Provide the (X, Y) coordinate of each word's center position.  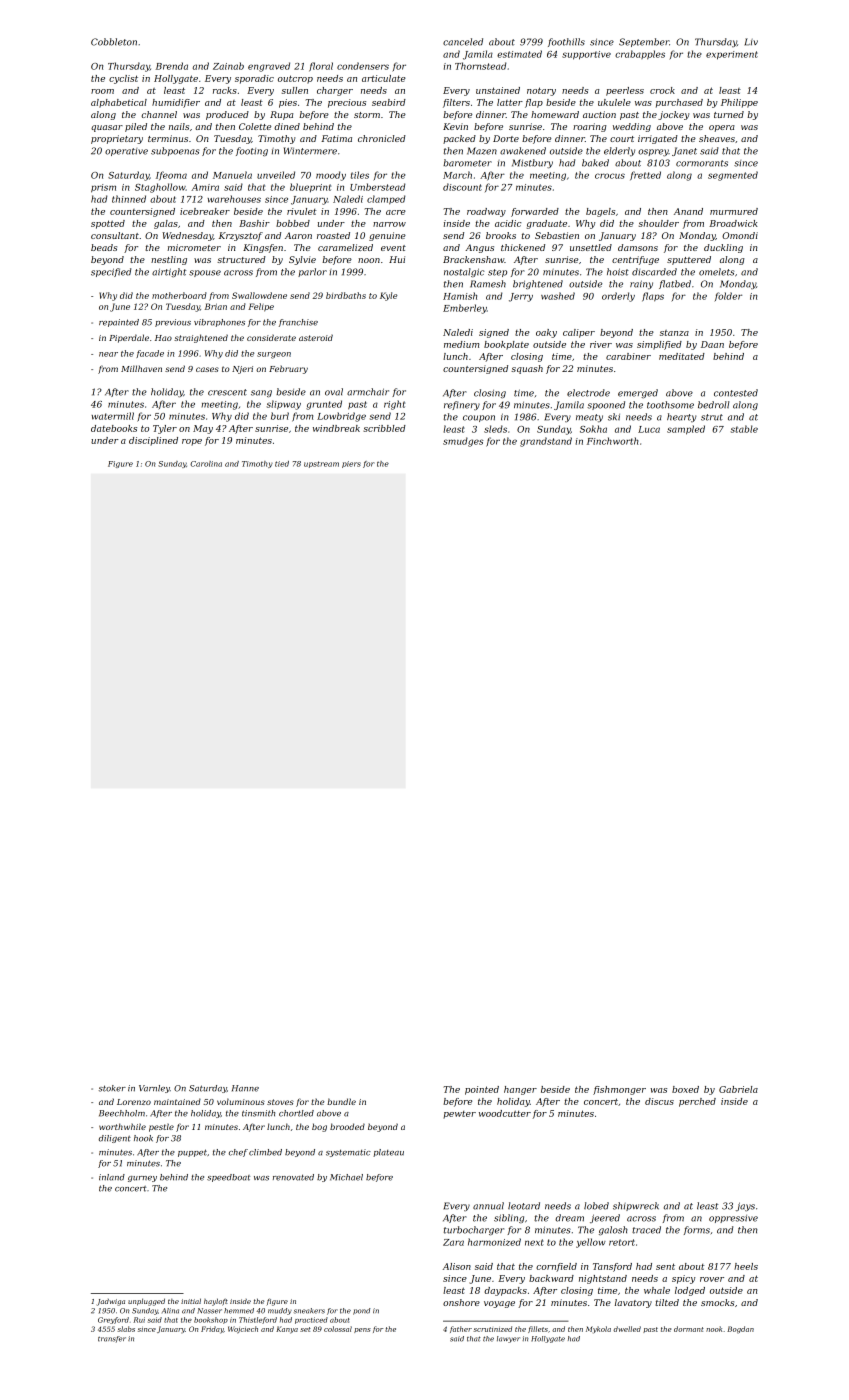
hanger (520, 1090)
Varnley (154, 1089)
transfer (112, 1339)
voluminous (241, 1101)
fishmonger (619, 1090)
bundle (341, 1101)
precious (347, 103)
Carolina (206, 464)
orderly (618, 297)
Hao (163, 338)
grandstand (546, 442)
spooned (606, 405)
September (644, 42)
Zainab (228, 66)
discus (659, 1101)
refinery (462, 405)
